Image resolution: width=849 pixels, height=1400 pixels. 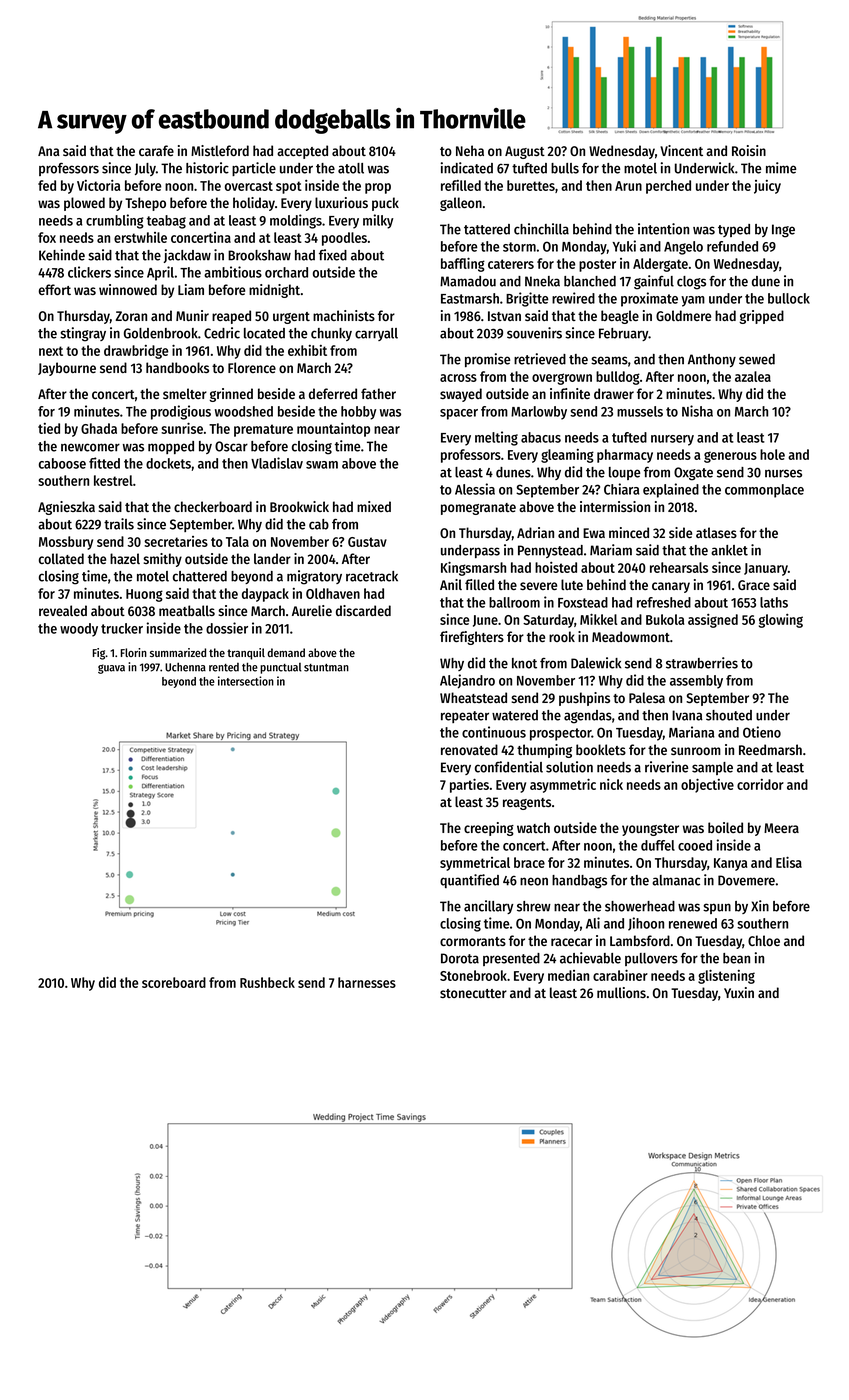 I want to click on fed, so click(x=47, y=185).
